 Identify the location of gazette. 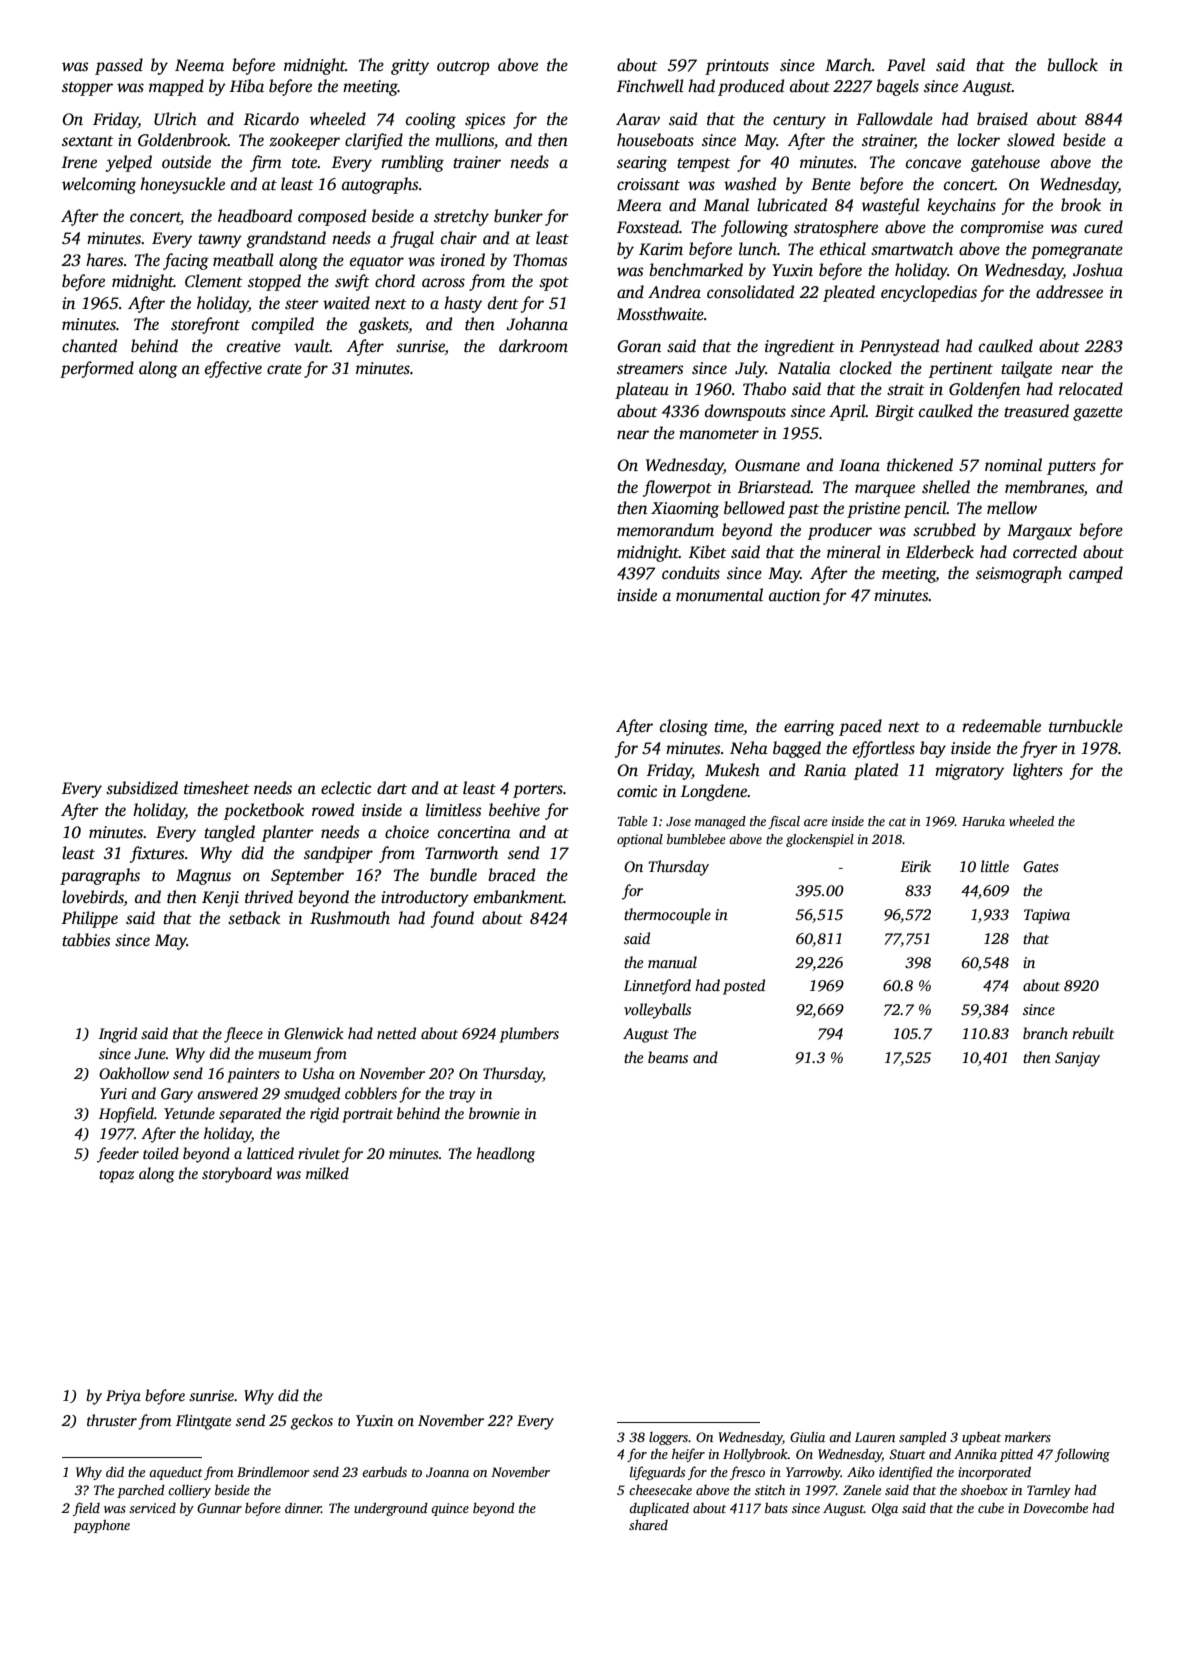
(1098, 414).
